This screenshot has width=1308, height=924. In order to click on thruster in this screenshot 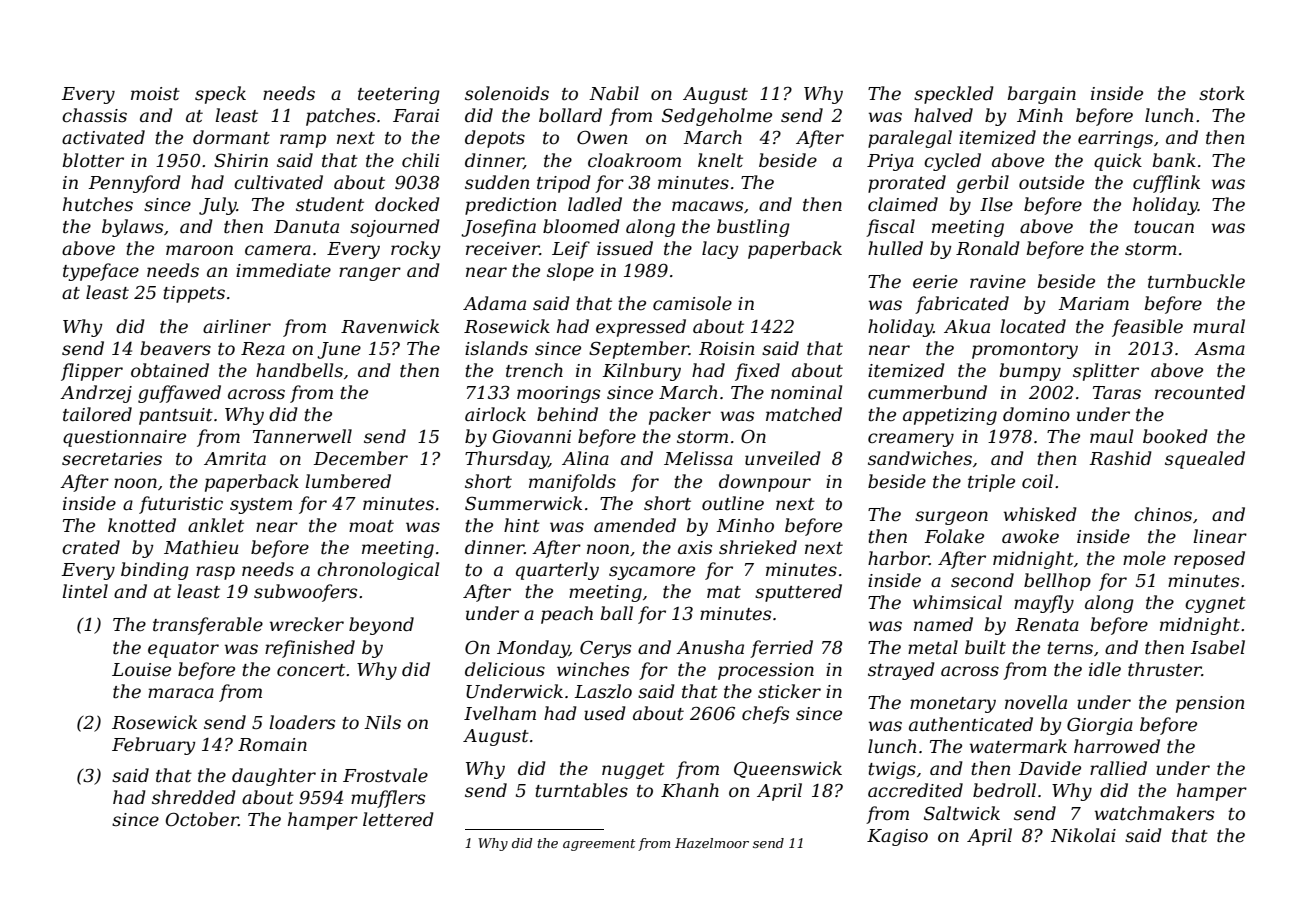, I will do `click(1165, 669)`.
